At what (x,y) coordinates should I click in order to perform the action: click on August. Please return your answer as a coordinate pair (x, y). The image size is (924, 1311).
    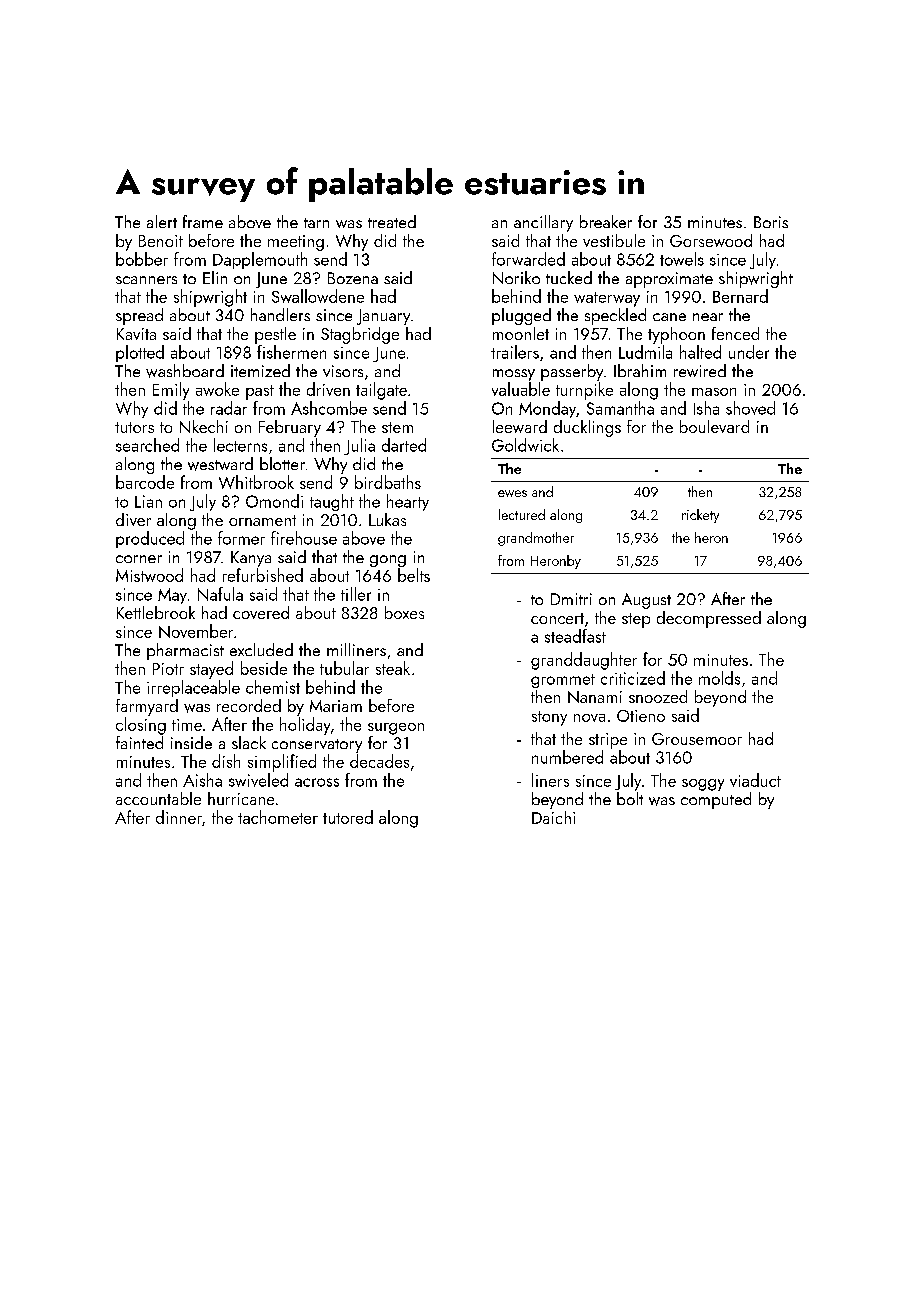
    Looking at the image, I should click on (646, 601).
